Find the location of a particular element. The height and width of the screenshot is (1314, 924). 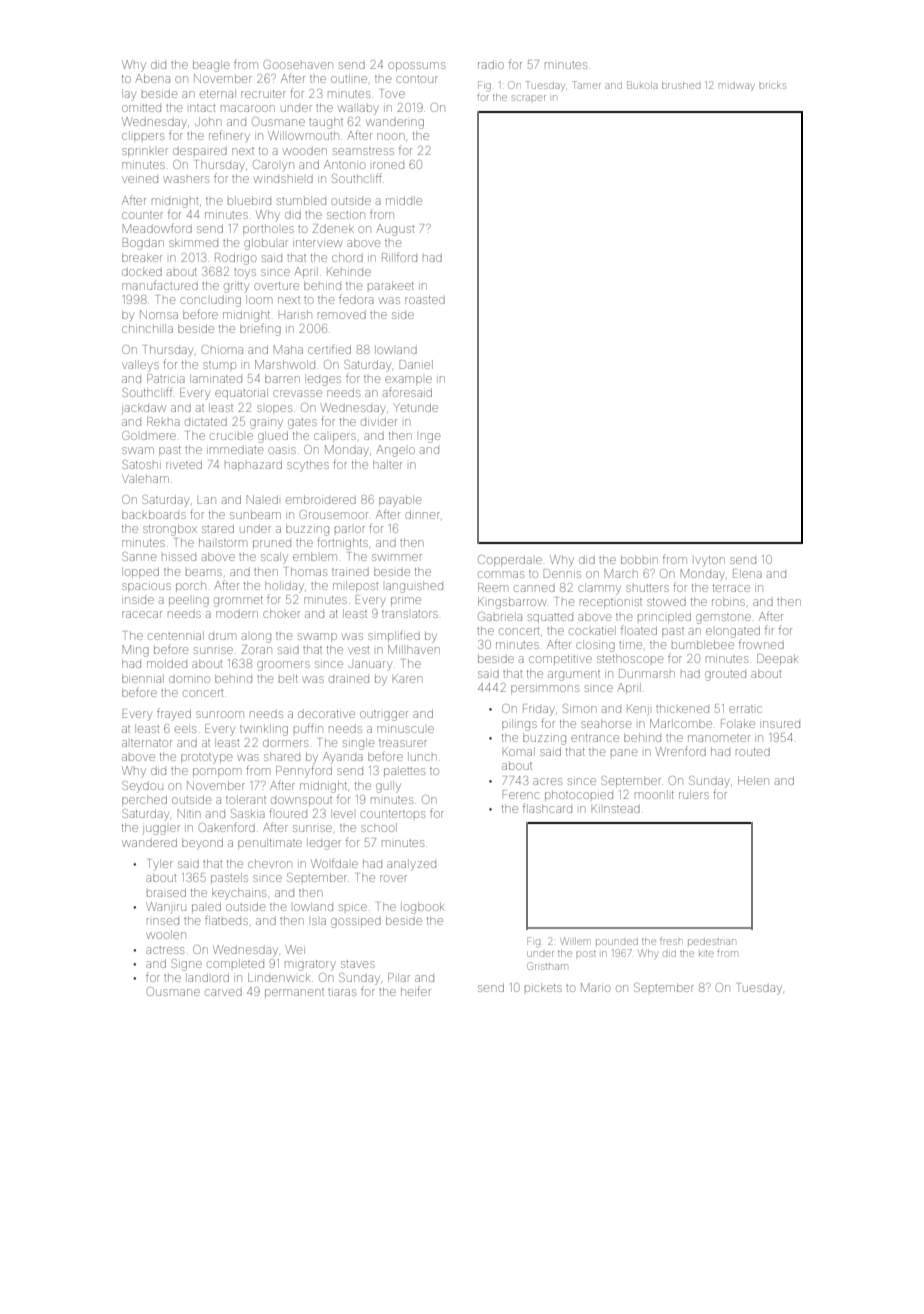

ironed is located at coordinates (388, 165).
